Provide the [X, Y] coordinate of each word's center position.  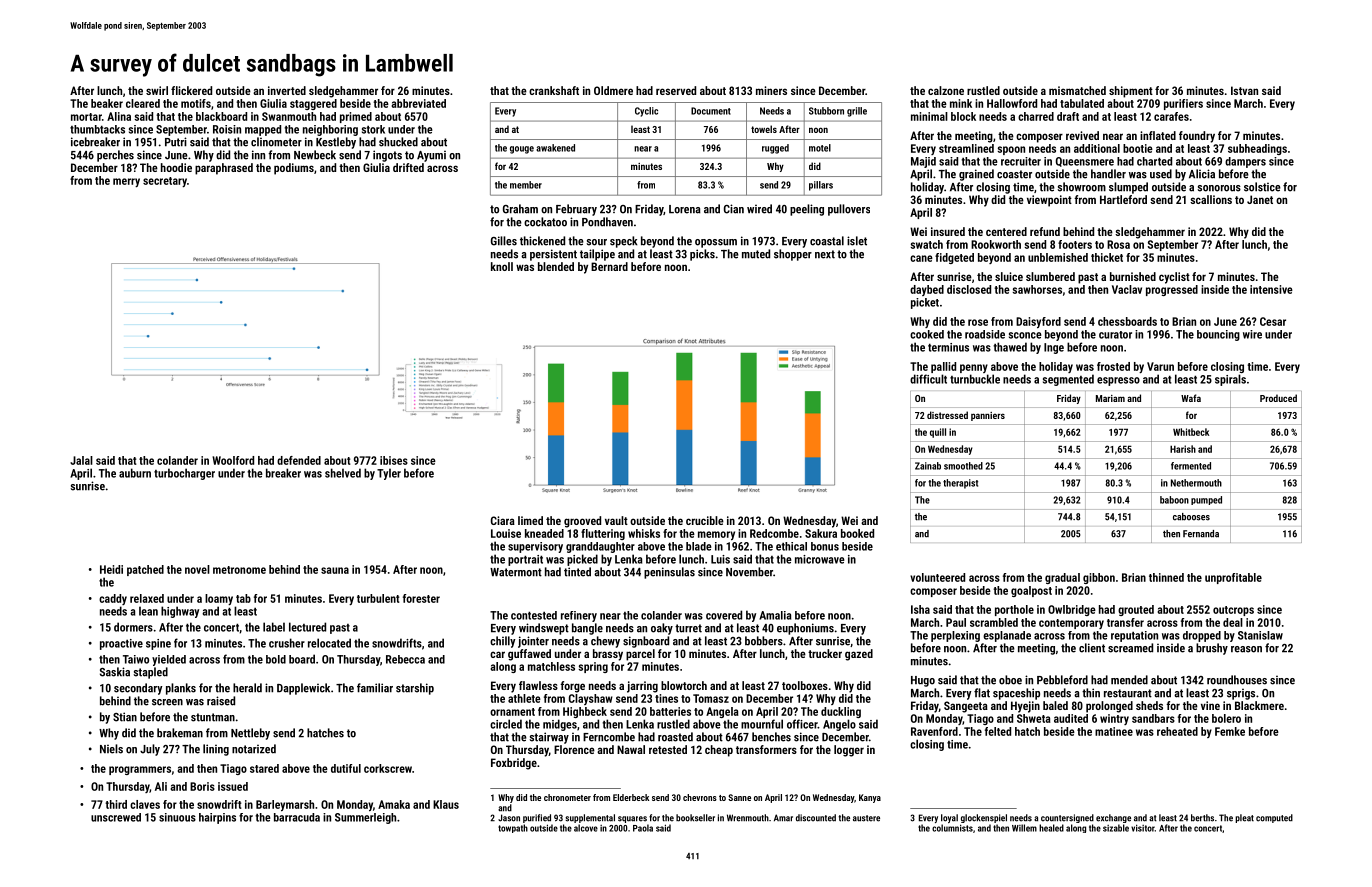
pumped [1206, 500]
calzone [946, 90]
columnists [952, 828]
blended [556, 266]
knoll [502, 266]
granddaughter [600, 547]
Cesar [1273, 321]
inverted [287, 90]
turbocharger [184, 474]
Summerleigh [365, 818]
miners [771, 90]
